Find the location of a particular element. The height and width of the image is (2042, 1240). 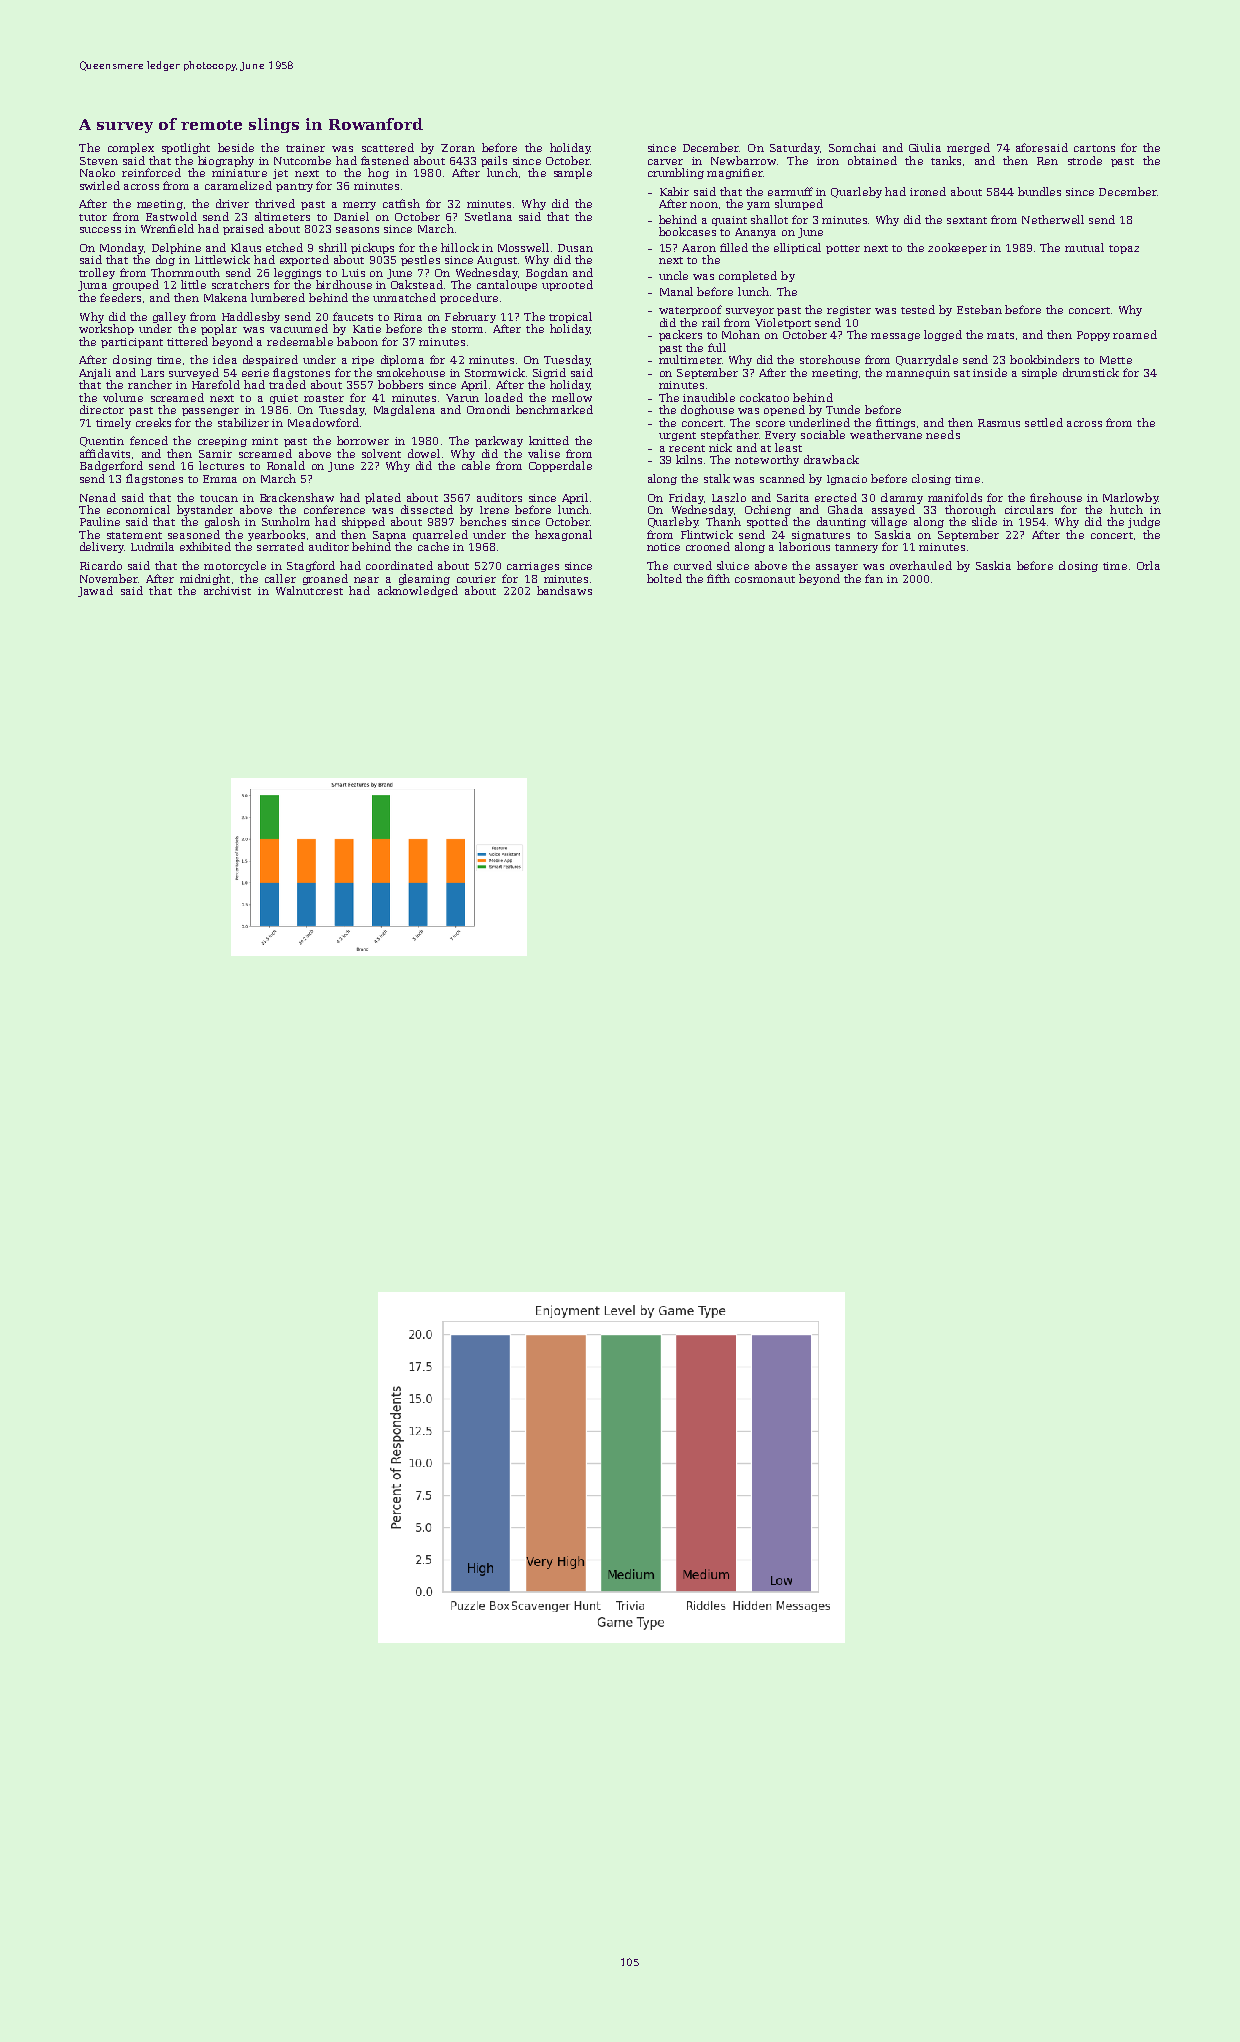

Zoran is located at coordinates (458, 148).
